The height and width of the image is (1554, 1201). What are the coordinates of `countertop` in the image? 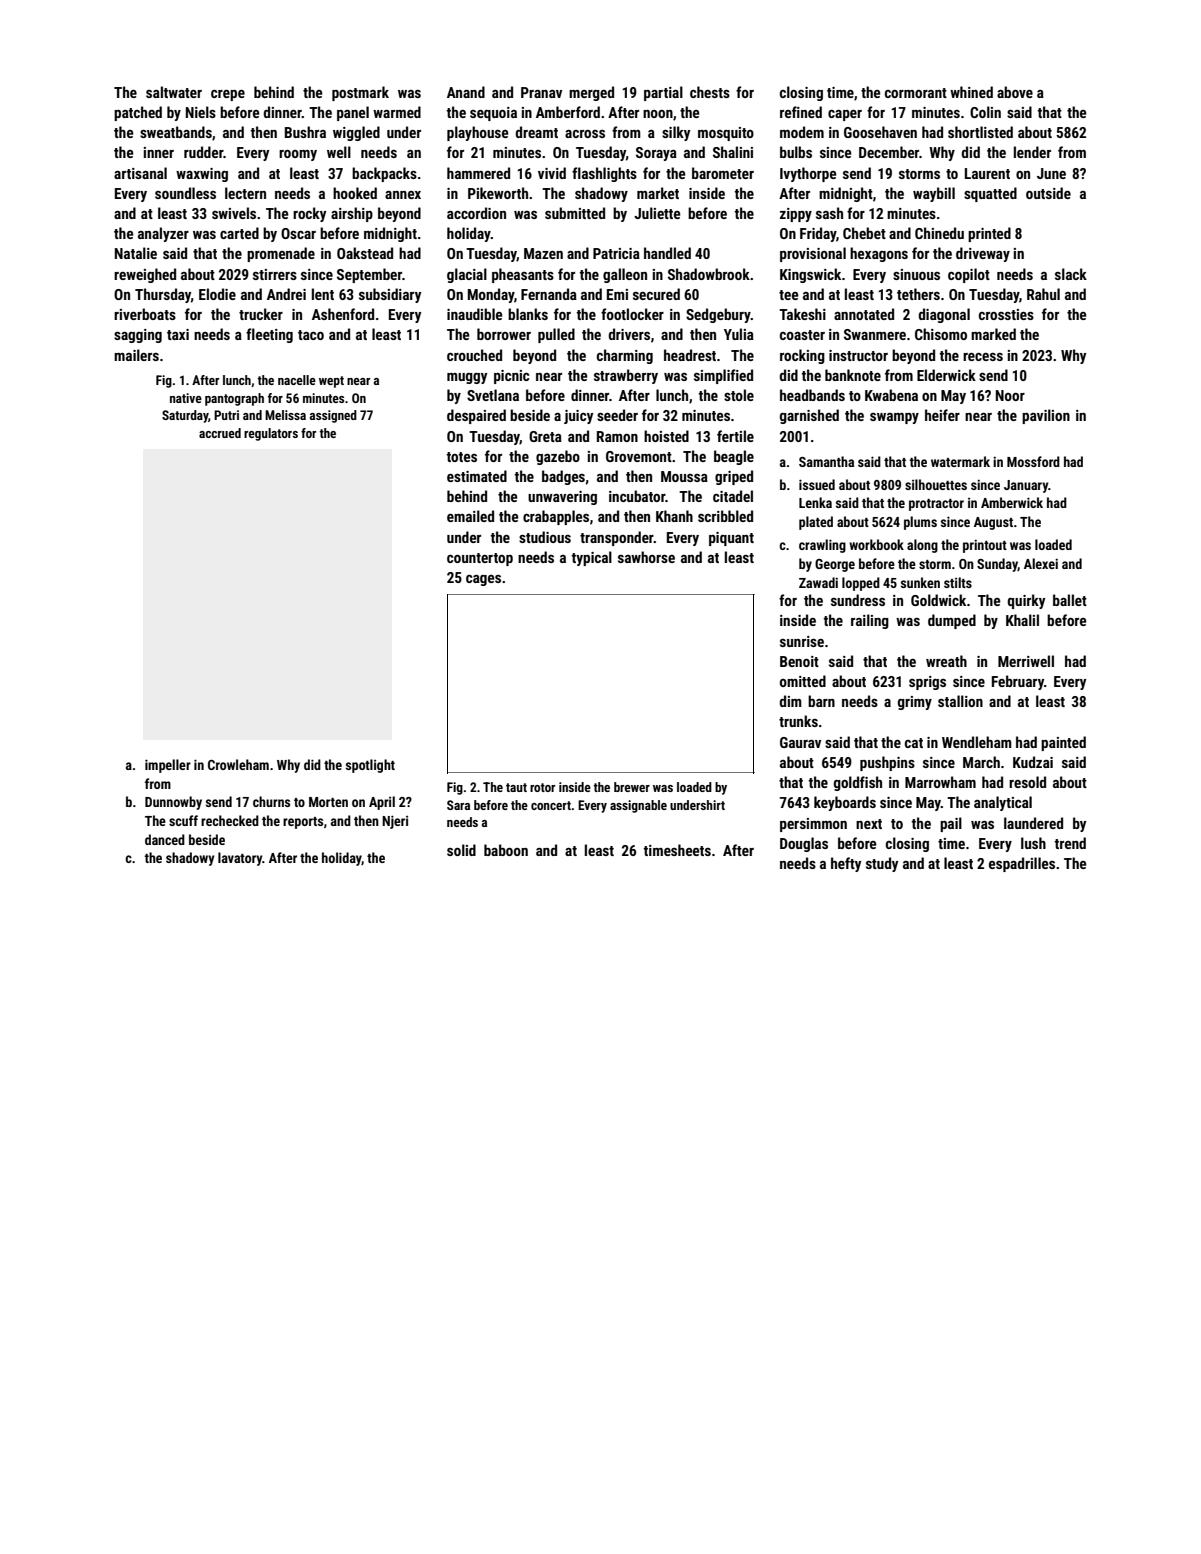 It's located at (480, 559).
